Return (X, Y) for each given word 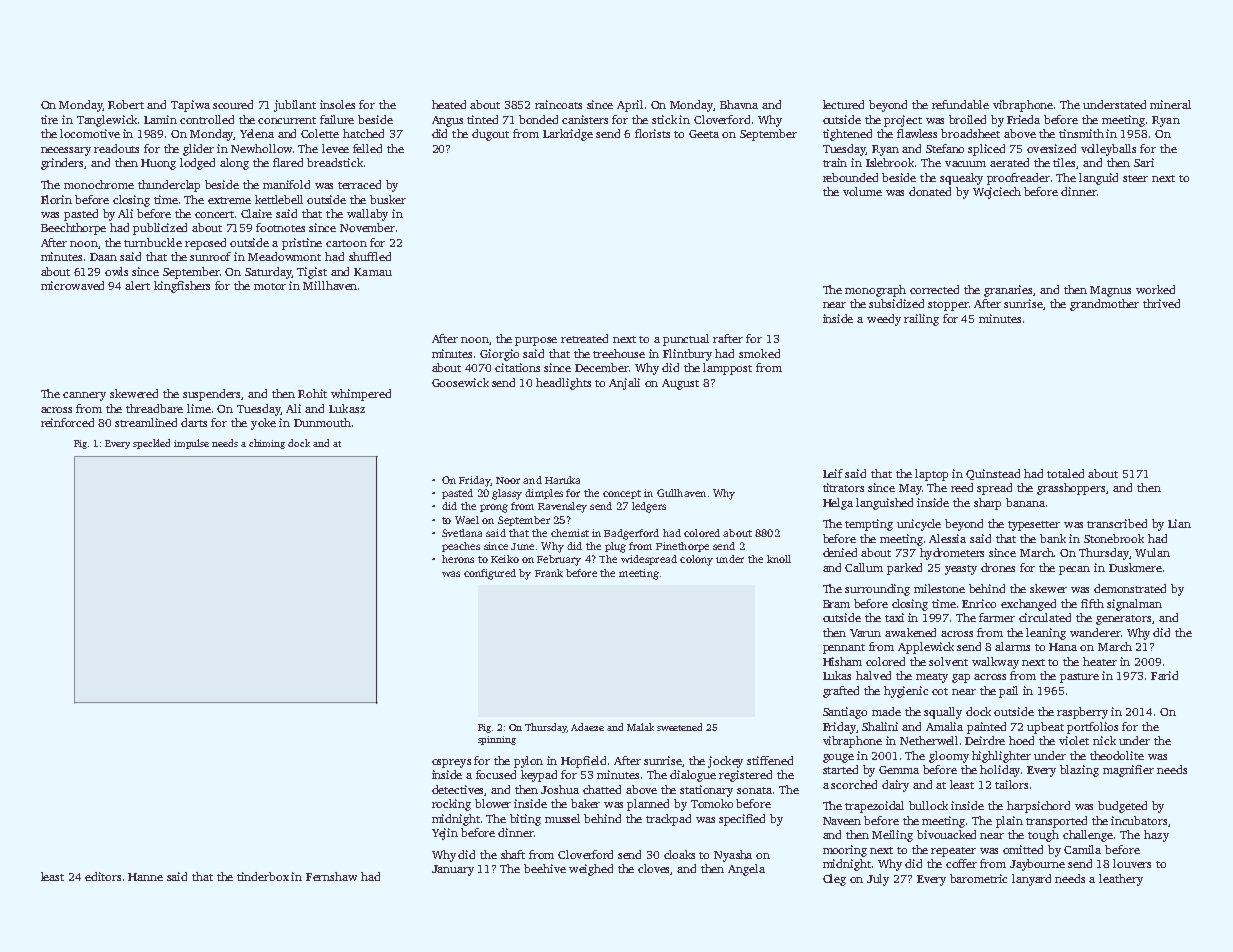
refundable (960, 104)
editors (103, 876)
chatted (602, 789)
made (886, 711)
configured (490, 574)
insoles (337, 104)
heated (449, 104)
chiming (267, 444)
